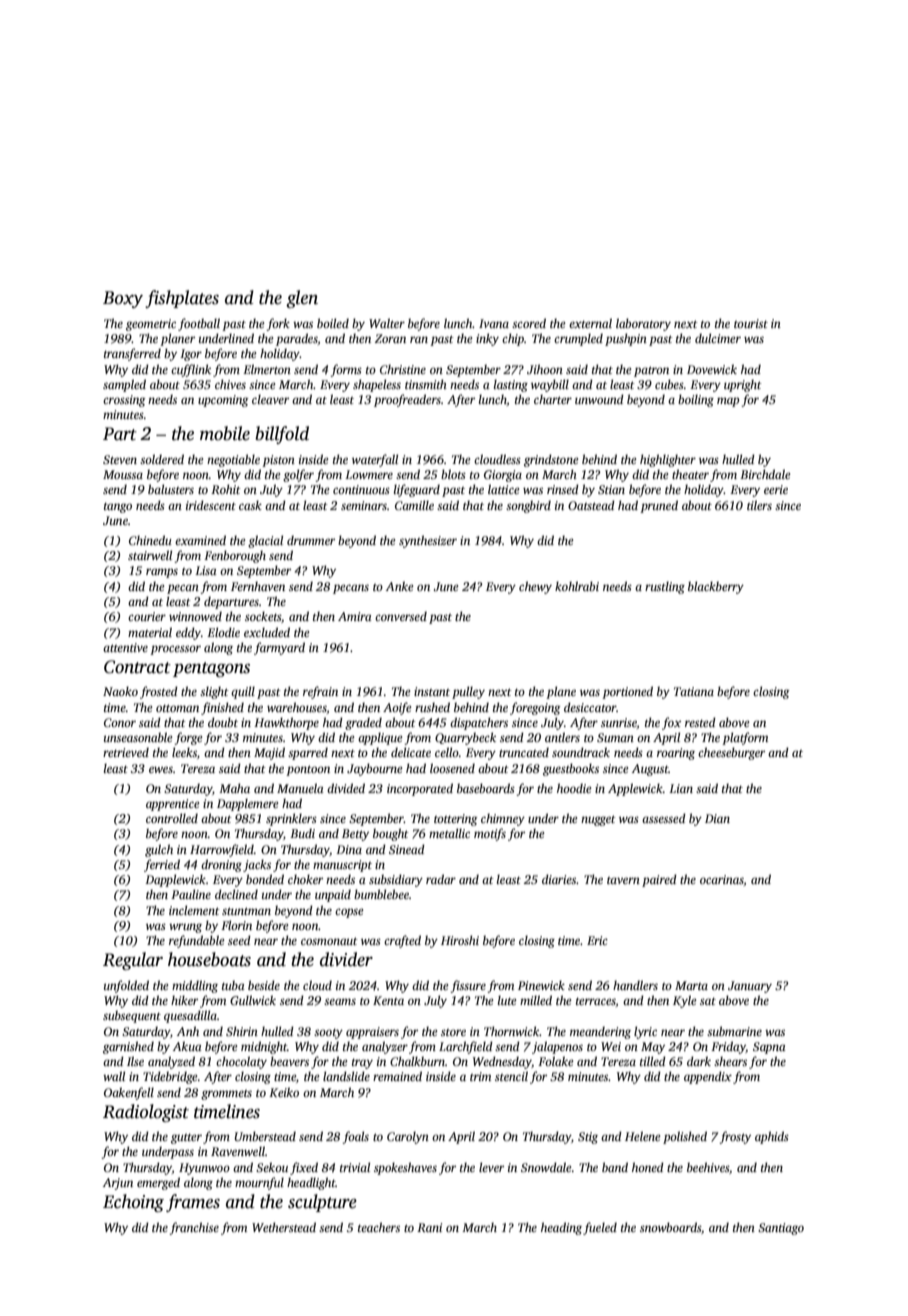  I want to click on stairwell, so click(150, 555).
